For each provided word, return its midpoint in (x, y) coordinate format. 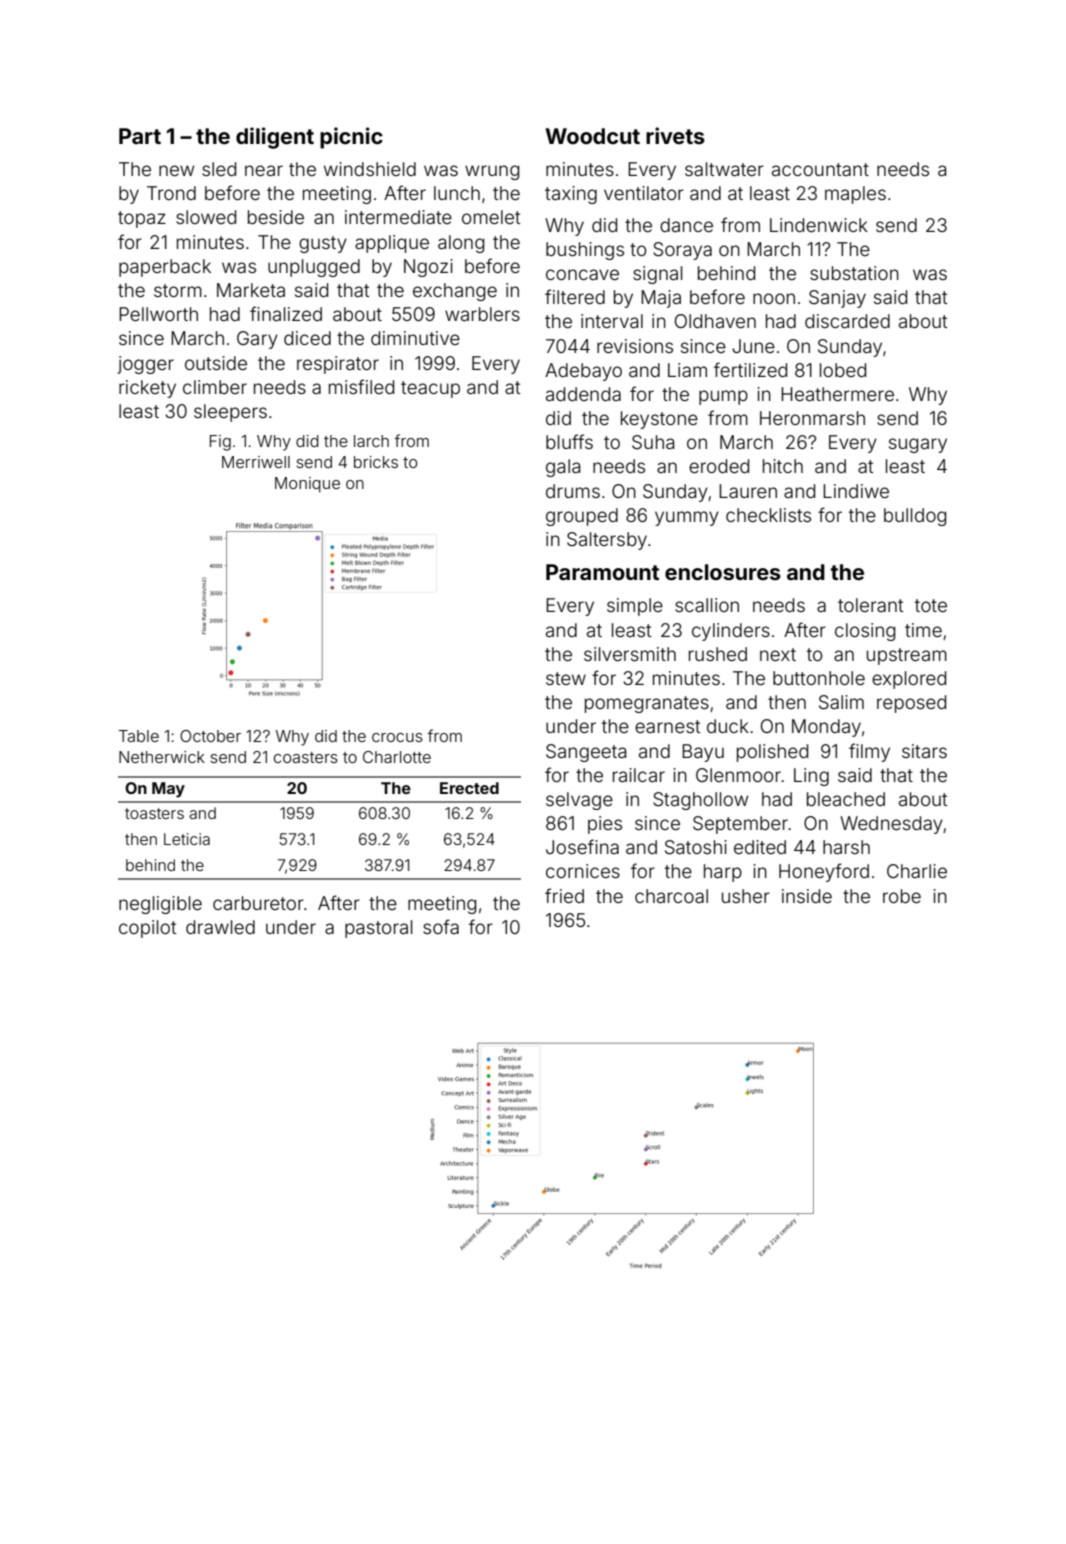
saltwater (724, 169)
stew (566, 678)
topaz (142, 219)
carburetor (258, 903)
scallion (707, 605)
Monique (307, 485)
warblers (482, 314)
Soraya (682, 251)
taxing (571, 195)
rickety (147, 389)
